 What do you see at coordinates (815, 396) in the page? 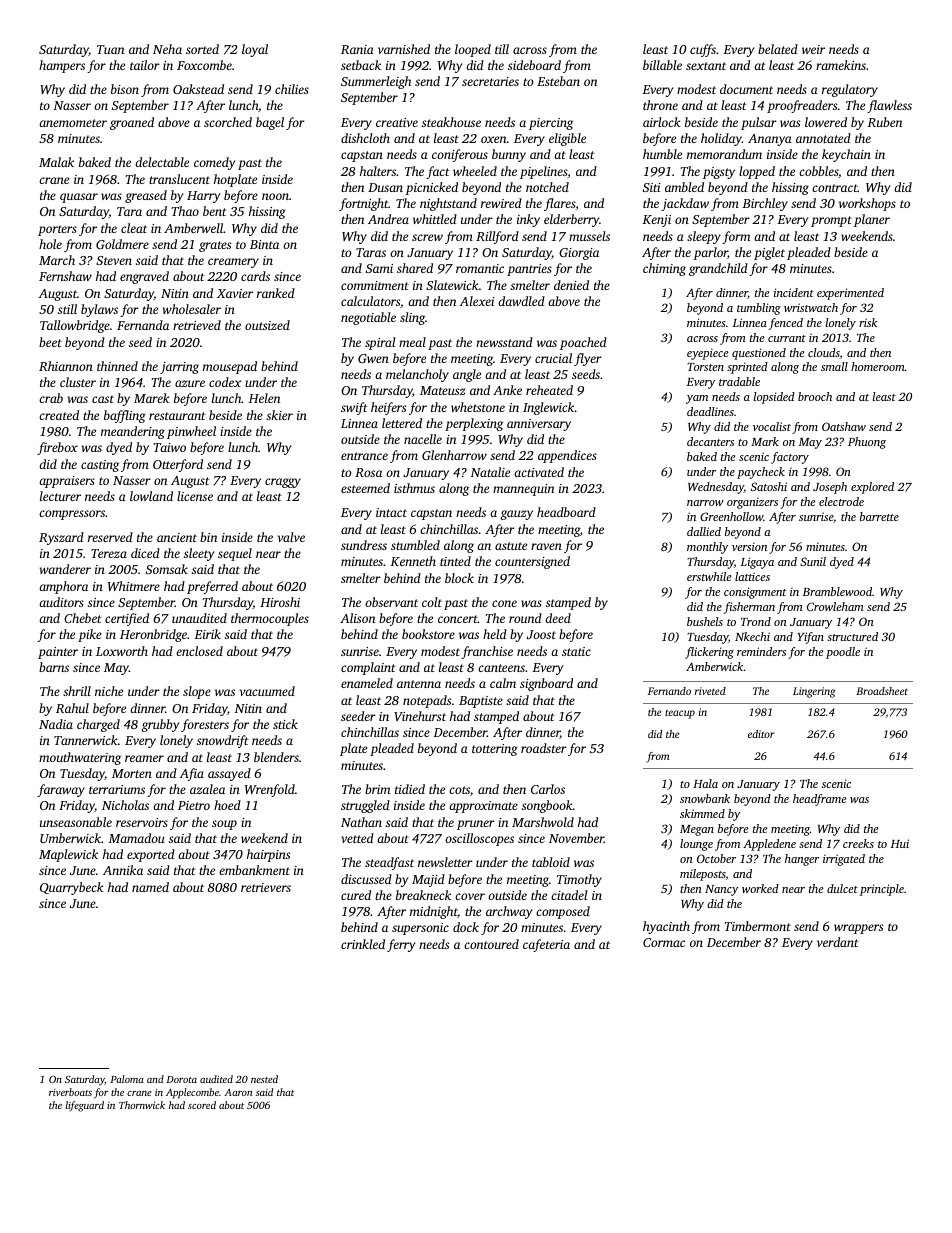
I see `brooch` at bounding box center [815, 396].
